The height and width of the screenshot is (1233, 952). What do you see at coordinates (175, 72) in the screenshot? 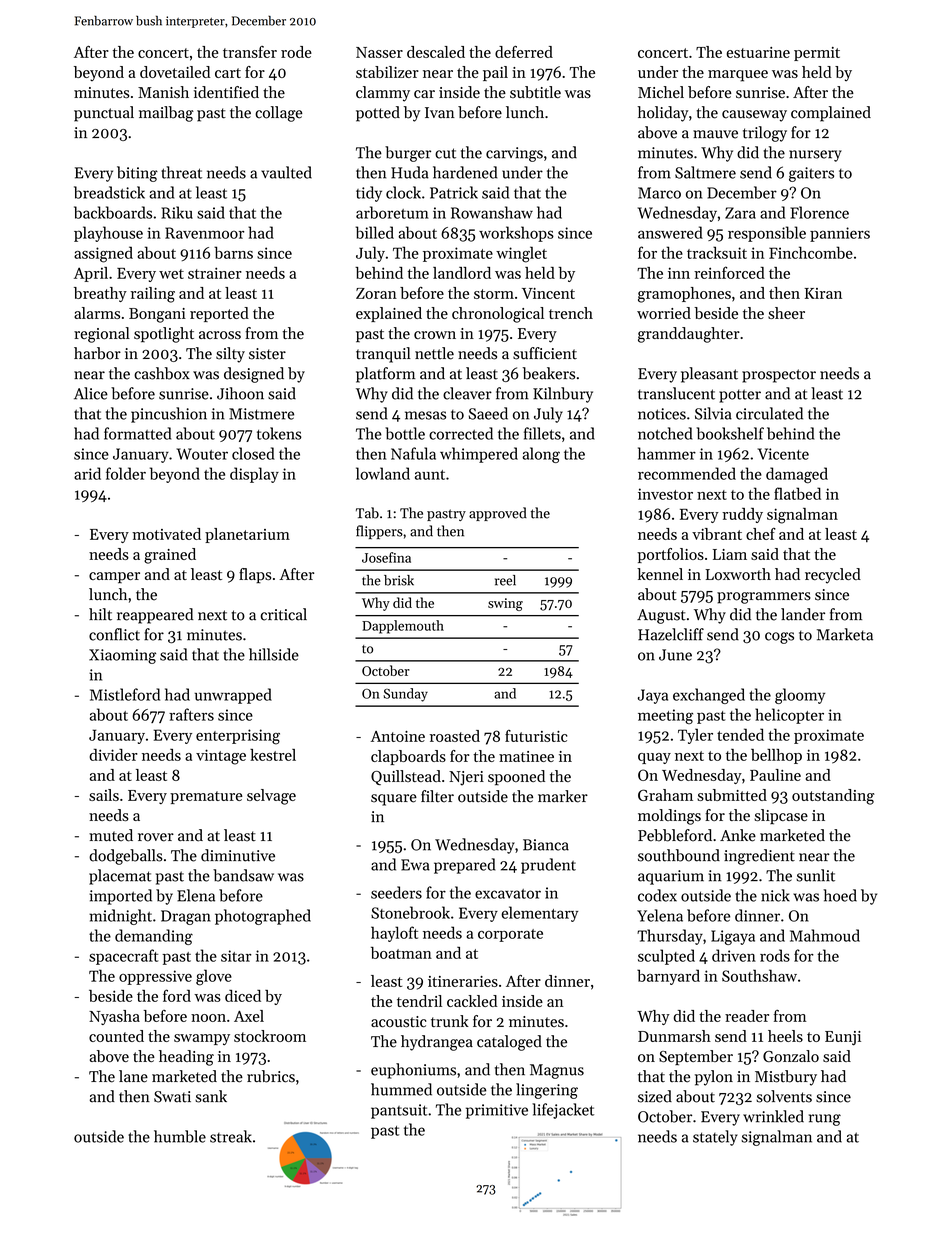
I see `dovetailed` at bounding box center [175, 72].
